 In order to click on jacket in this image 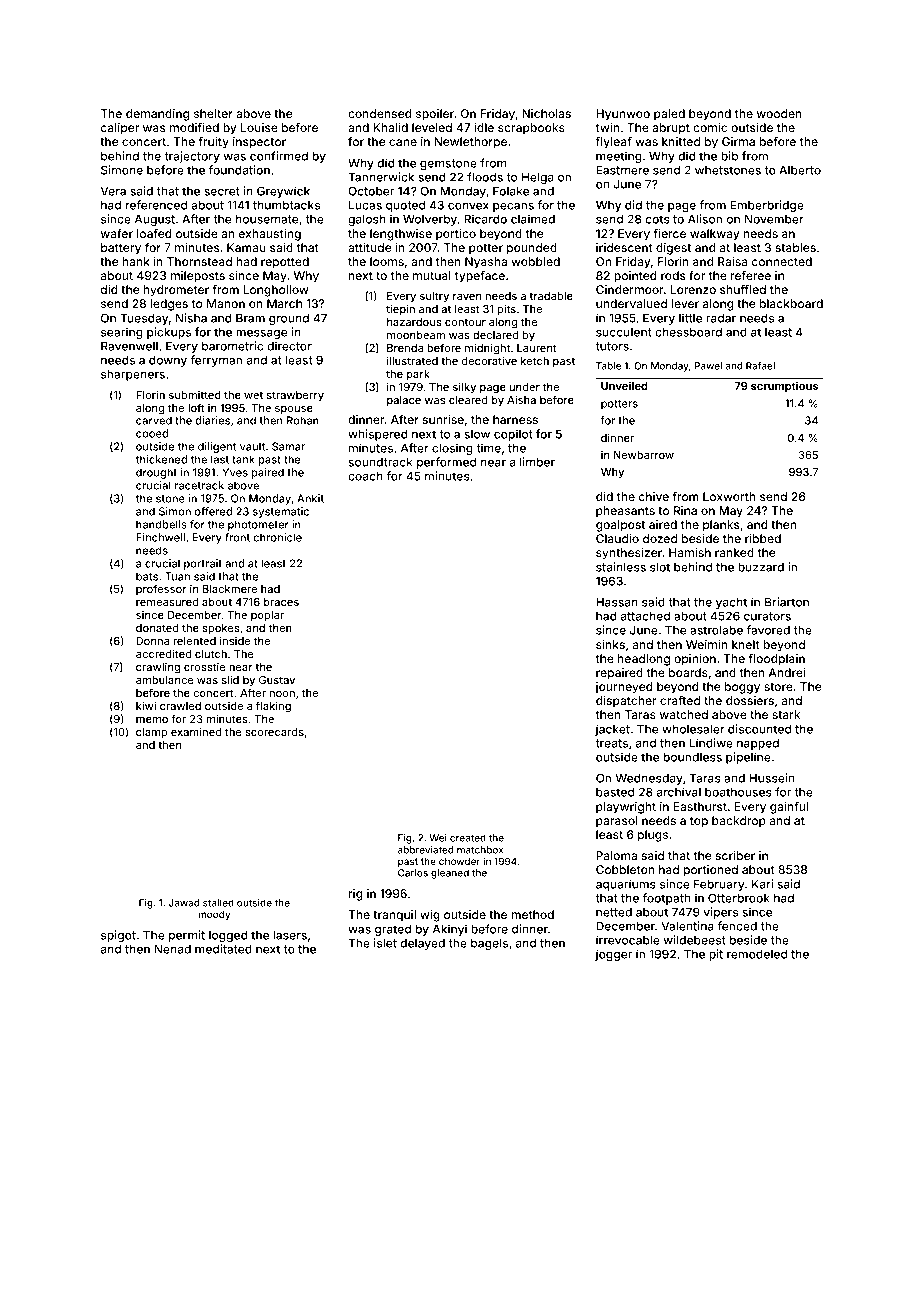, I will do `click(612, 730)`.
